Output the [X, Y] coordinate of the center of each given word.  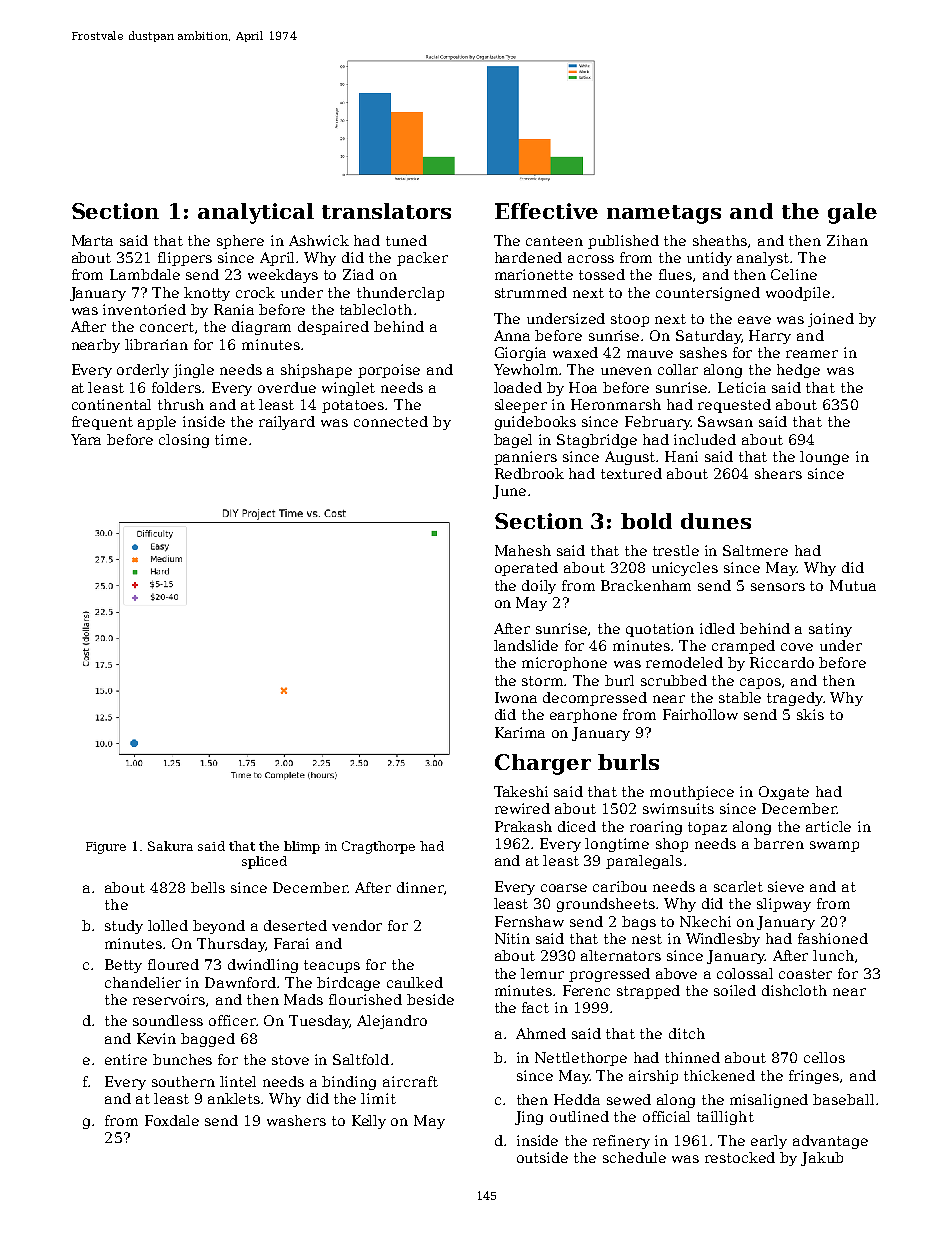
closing [184, 441]
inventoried [144, 309]
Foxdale [172, 1120]
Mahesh [523, 550]
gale [852, 213]
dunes [716, 521]
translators [386, 211]
